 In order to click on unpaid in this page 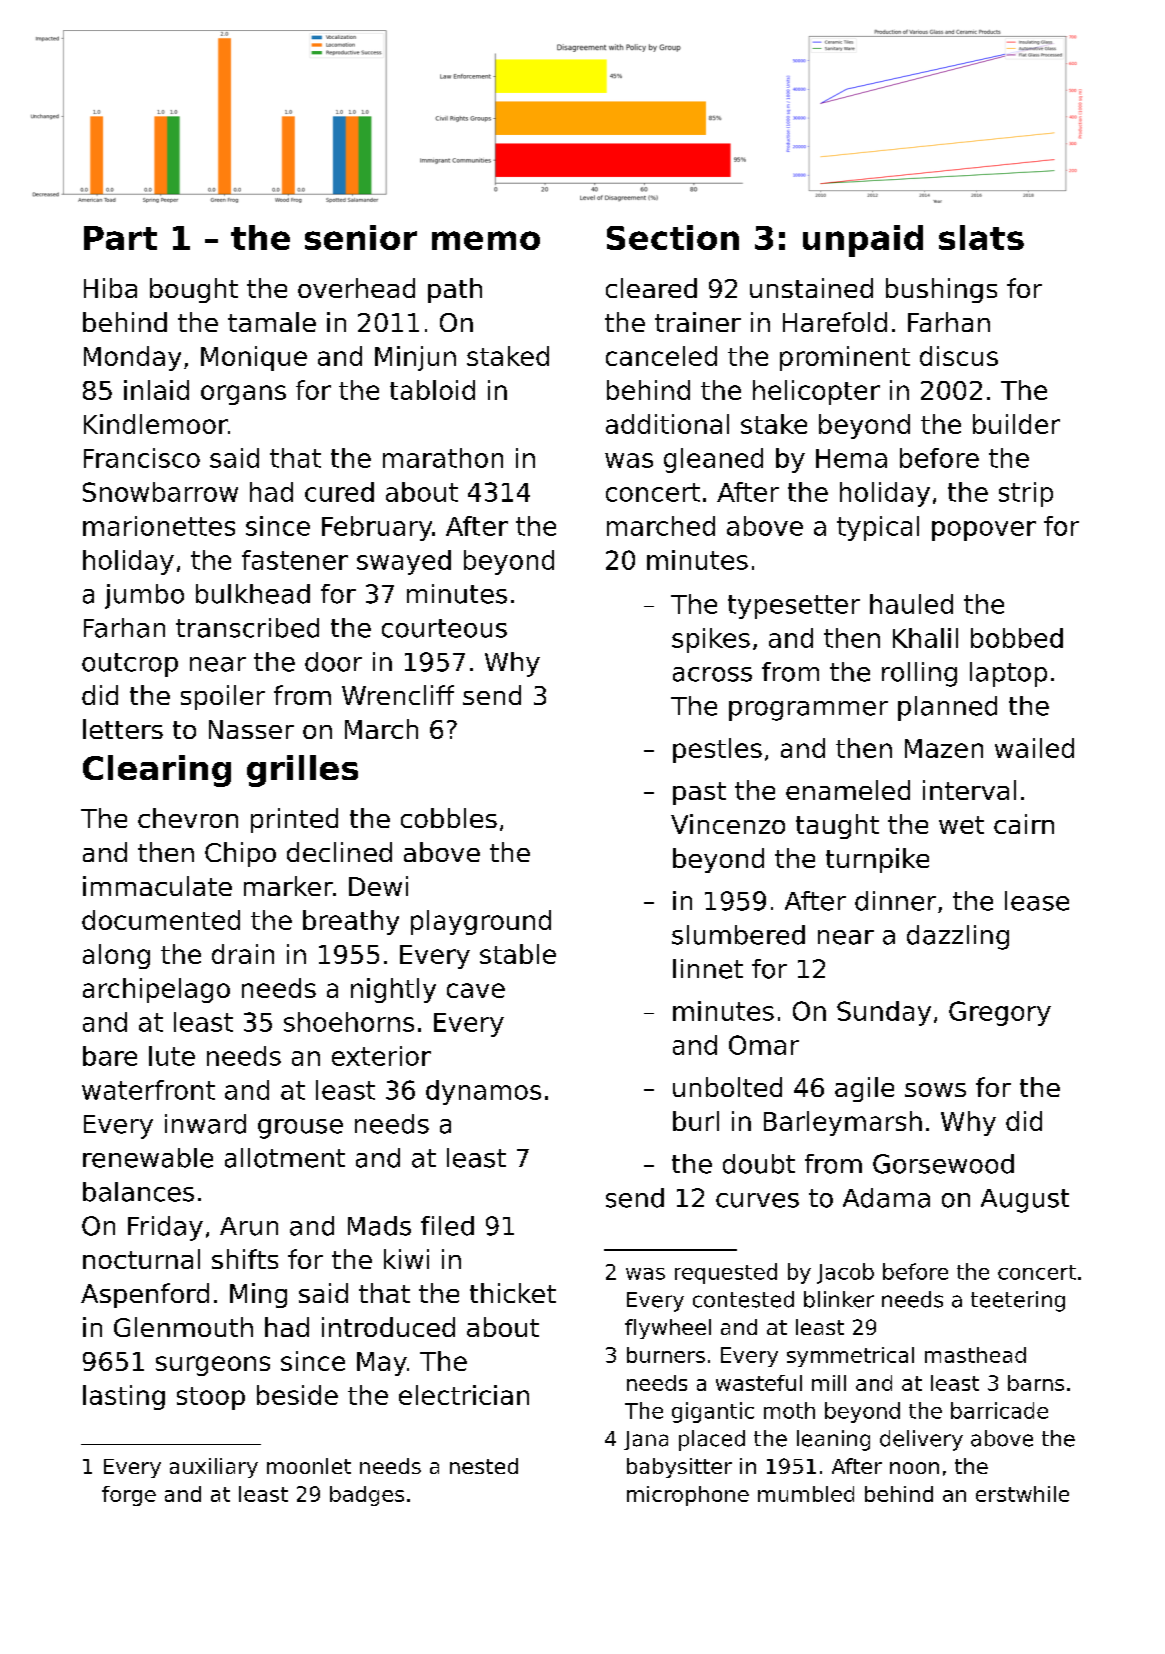, I will do `click(863, 241)`.
